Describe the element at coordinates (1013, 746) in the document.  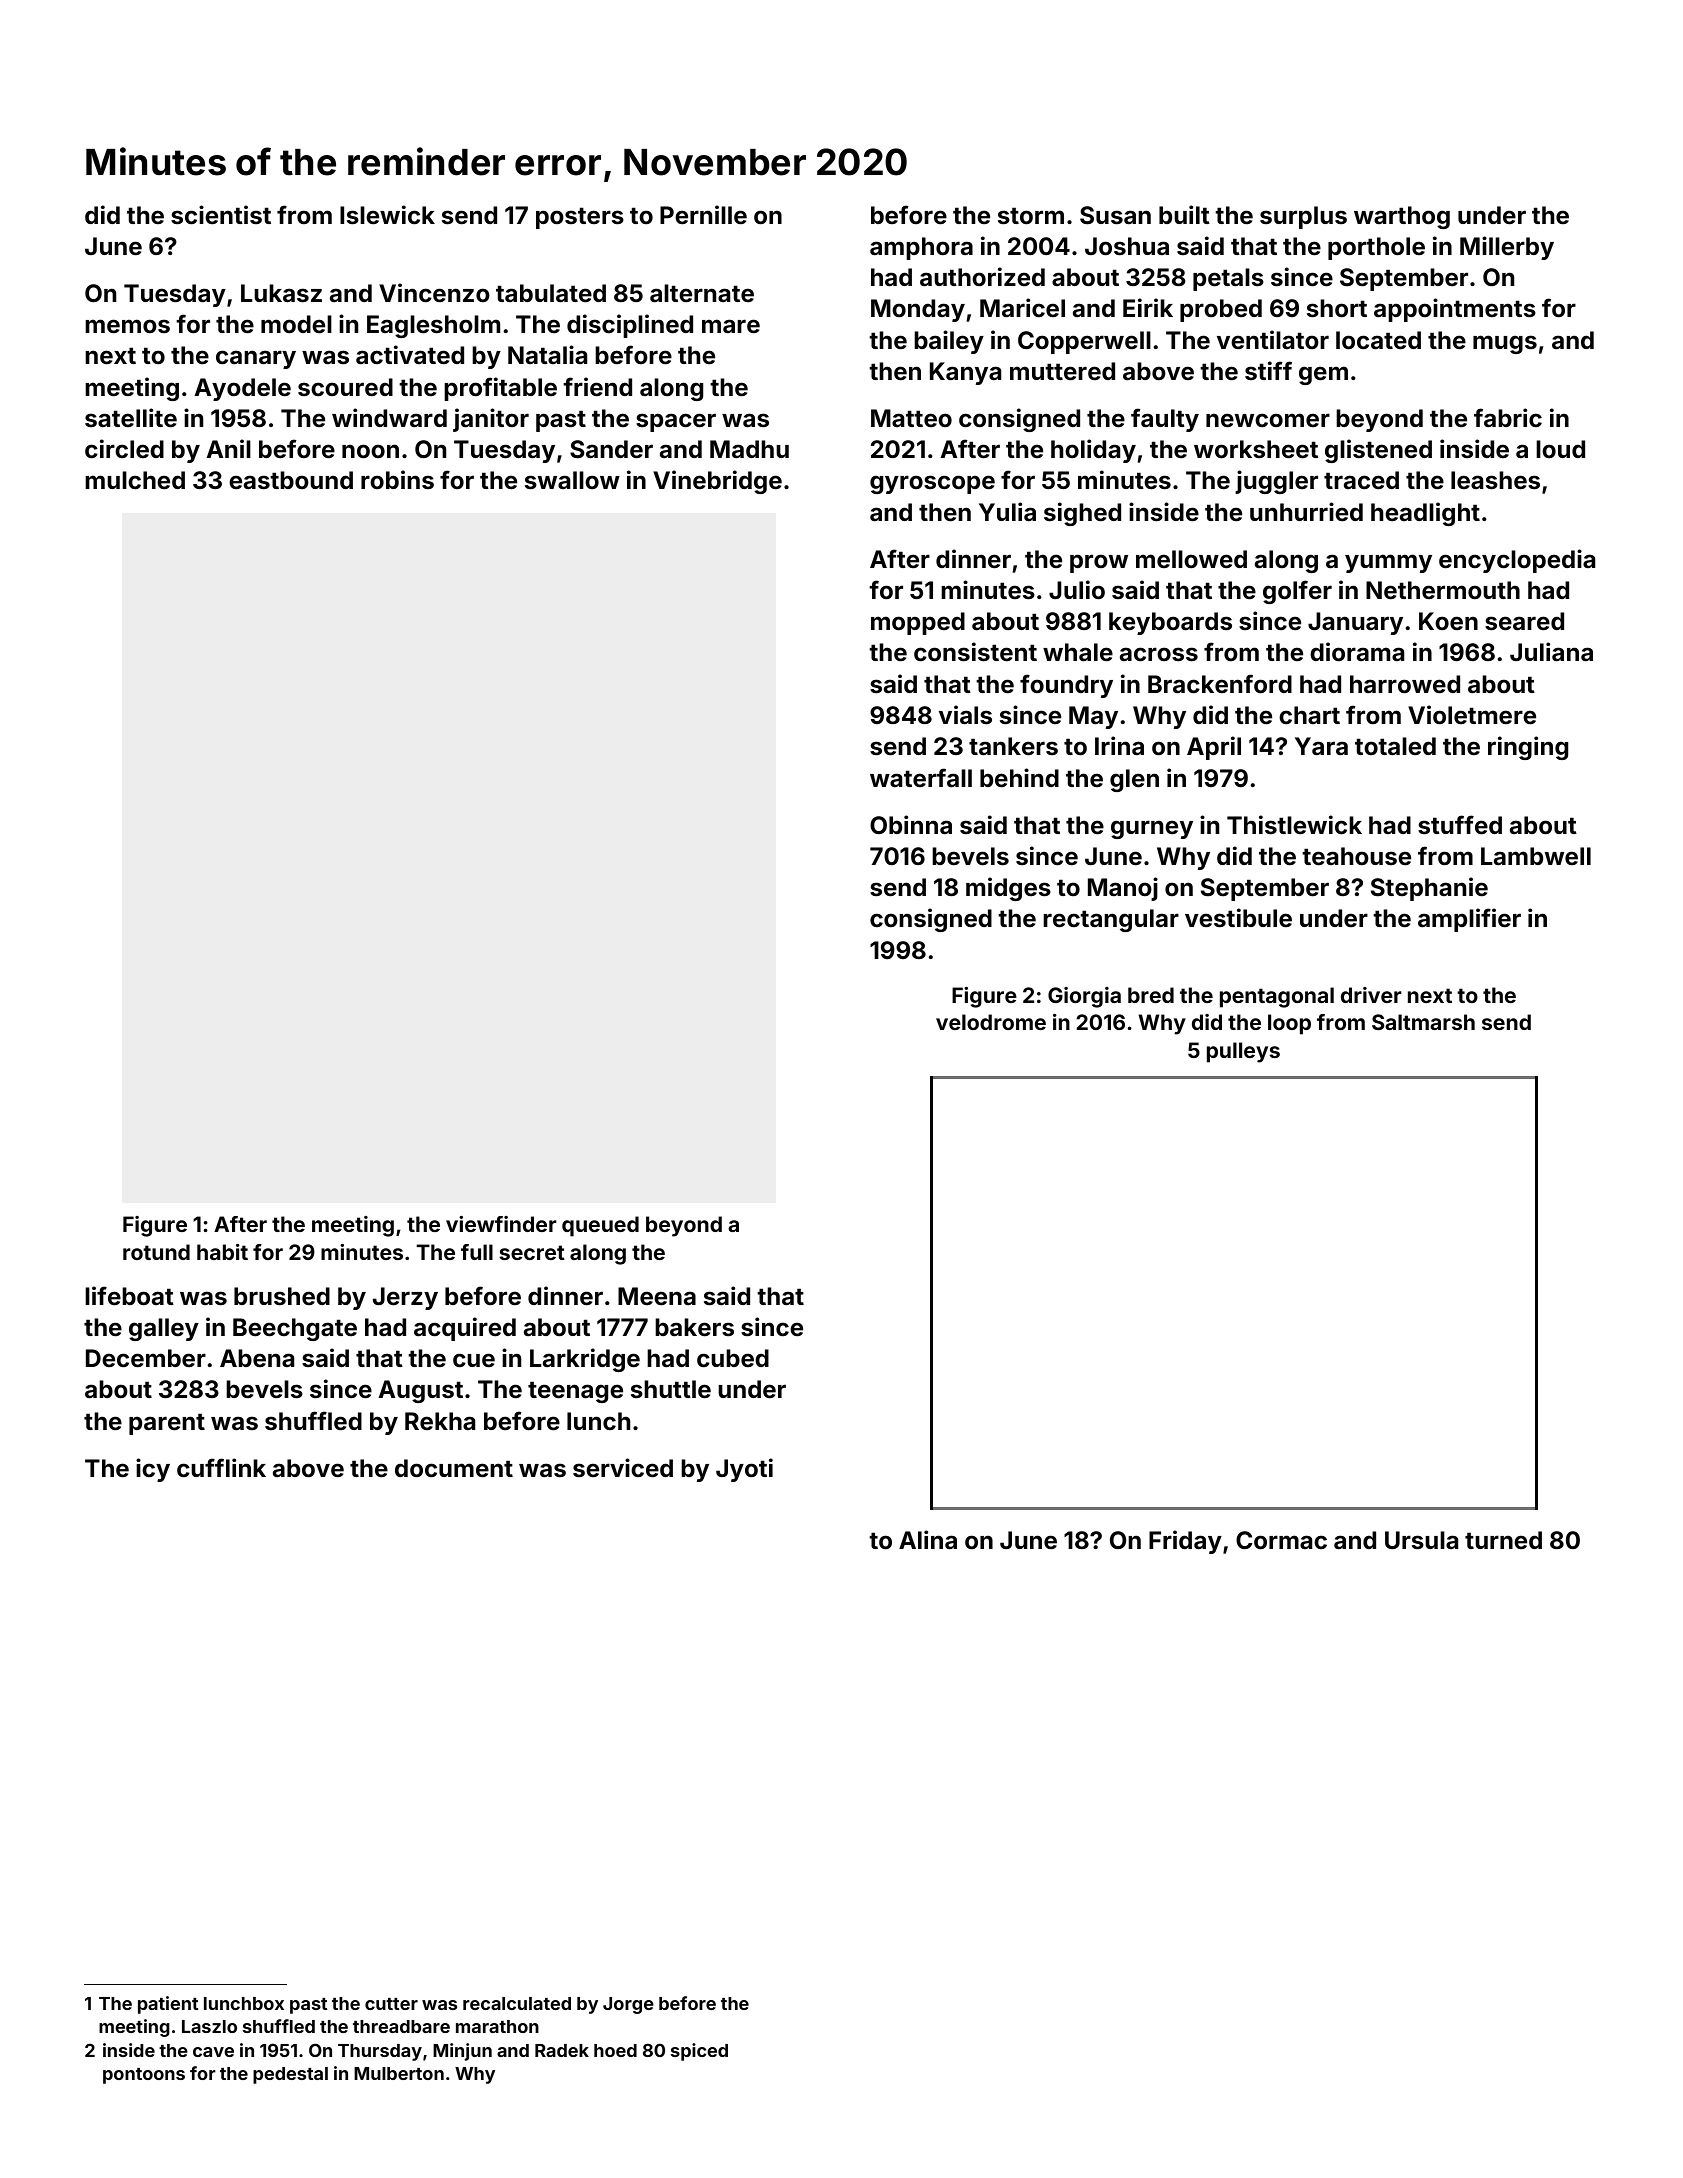
I see `tankers` at that location.
